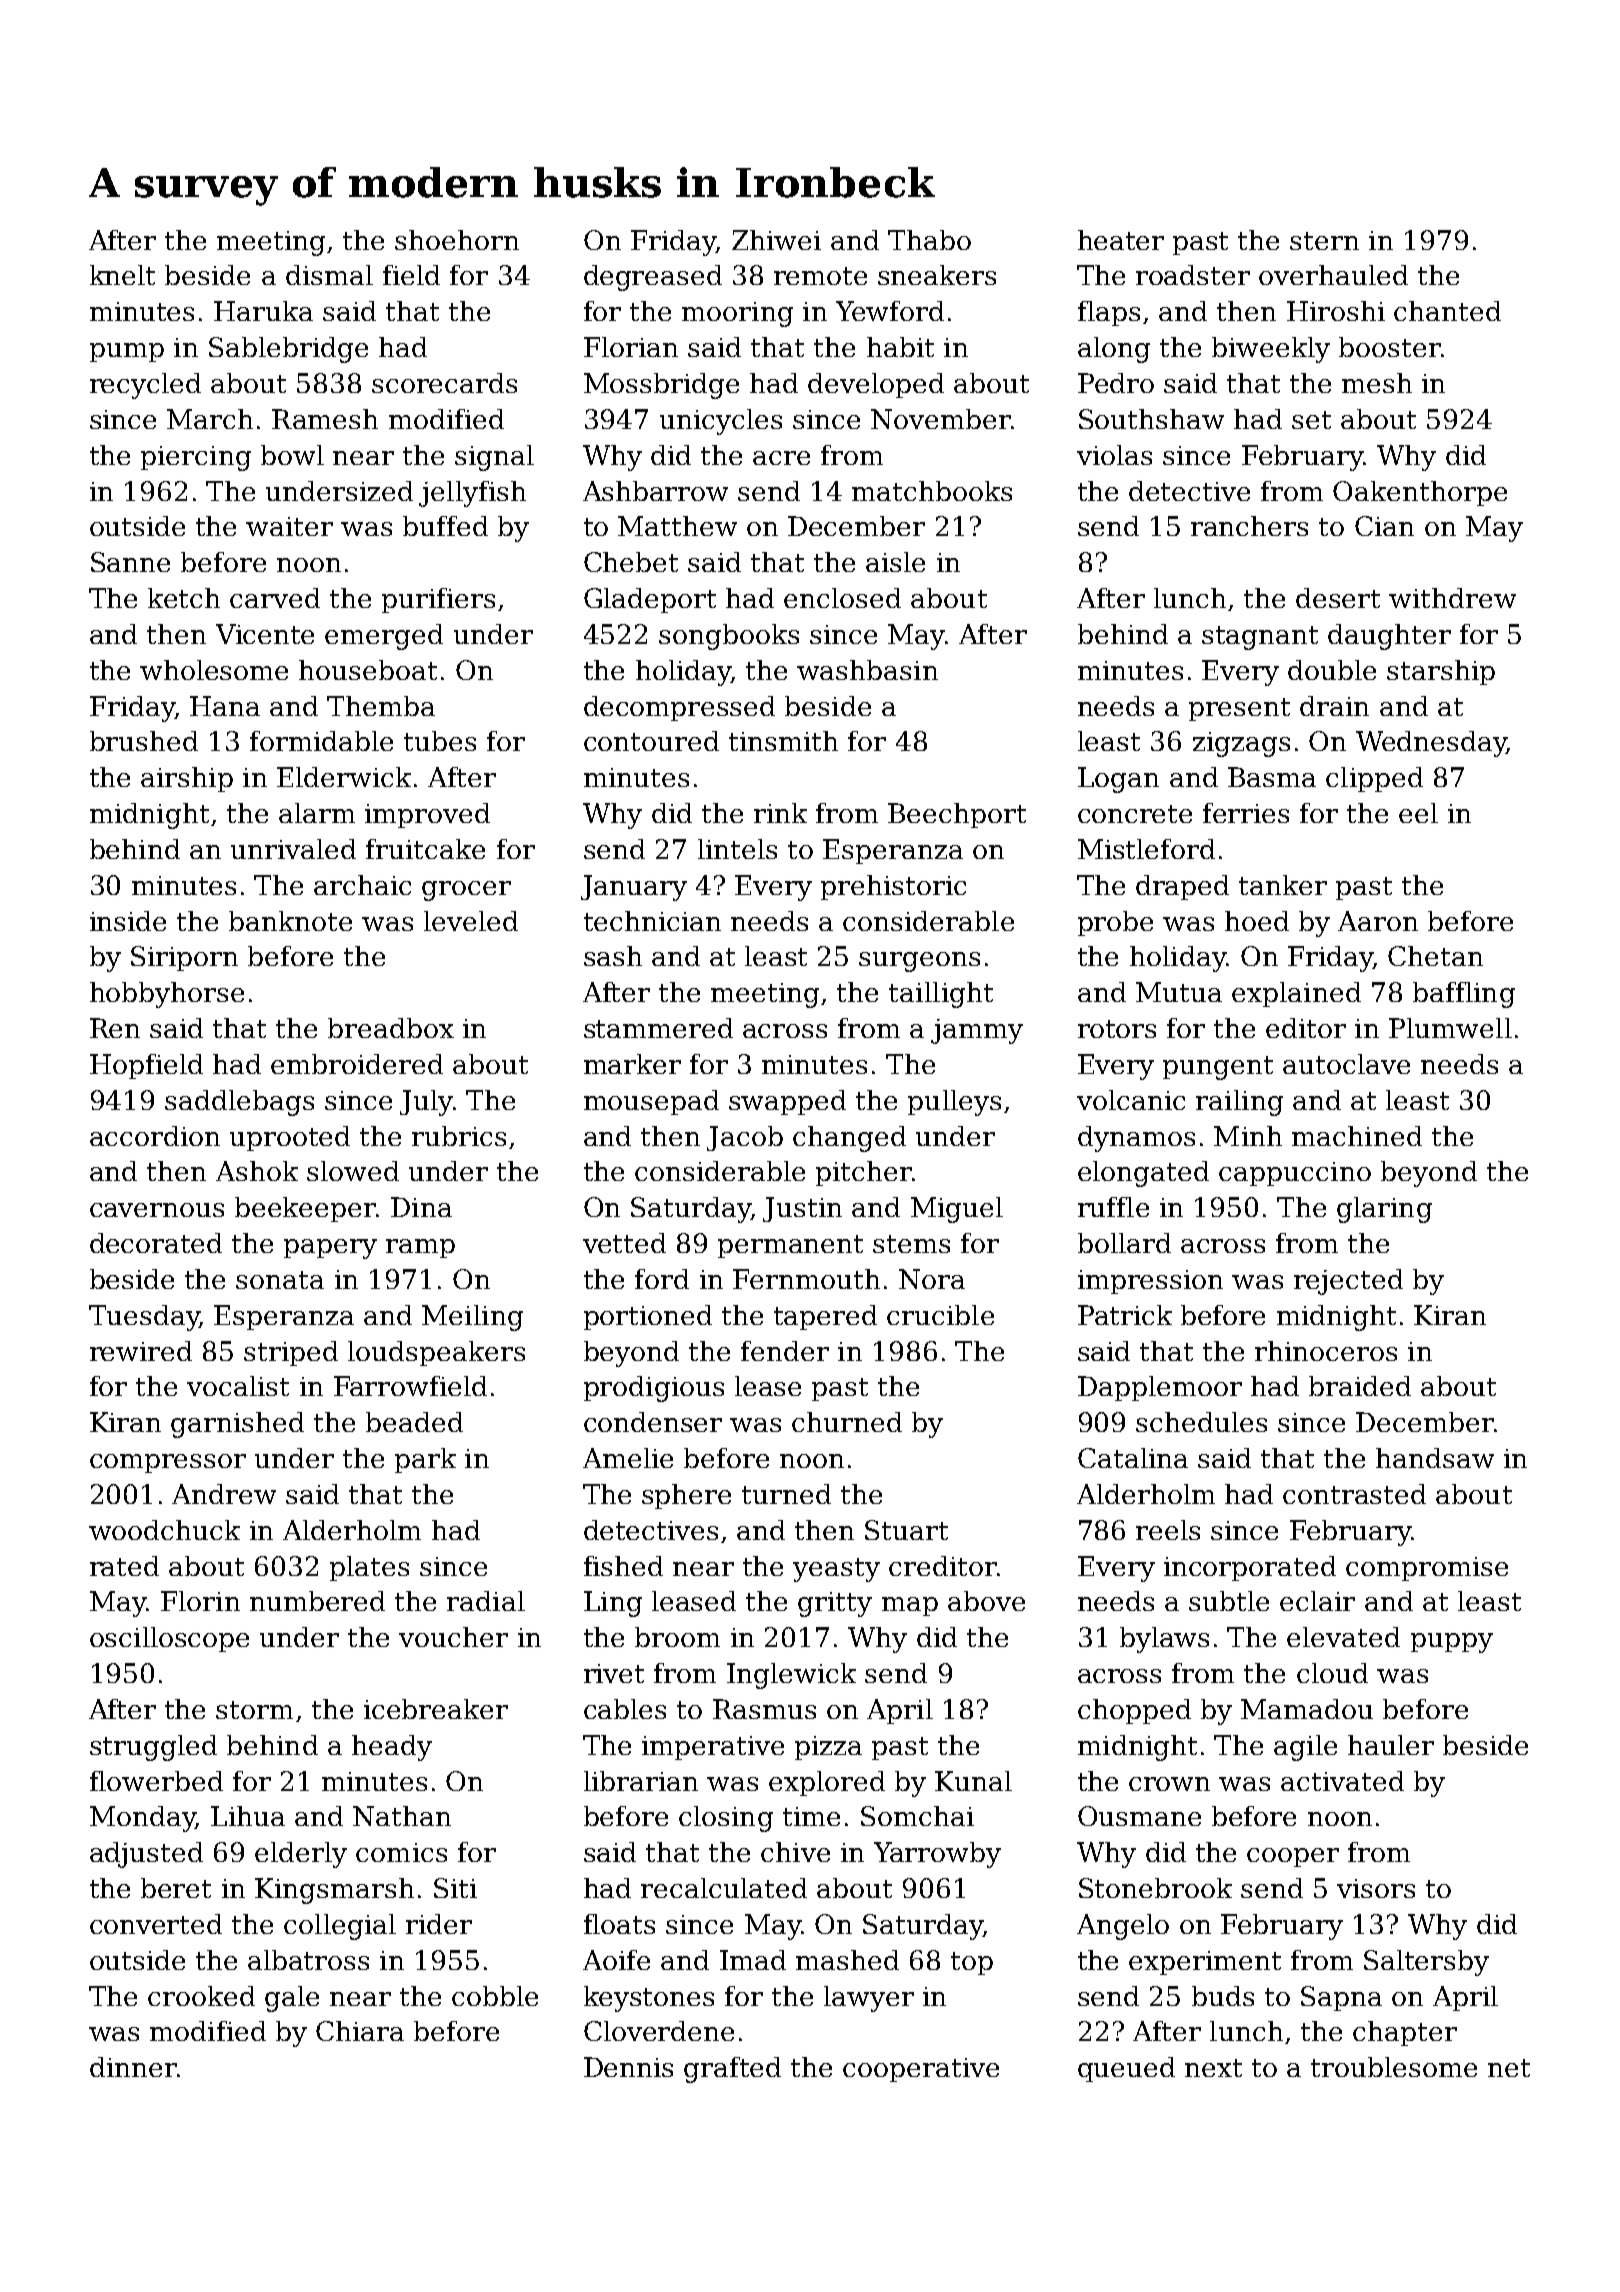 The height and width of the screenshot is (2292, 1620). Describe the element at coordinates (651, 1102) in the screenshot. I see `mousepad` at that location.
